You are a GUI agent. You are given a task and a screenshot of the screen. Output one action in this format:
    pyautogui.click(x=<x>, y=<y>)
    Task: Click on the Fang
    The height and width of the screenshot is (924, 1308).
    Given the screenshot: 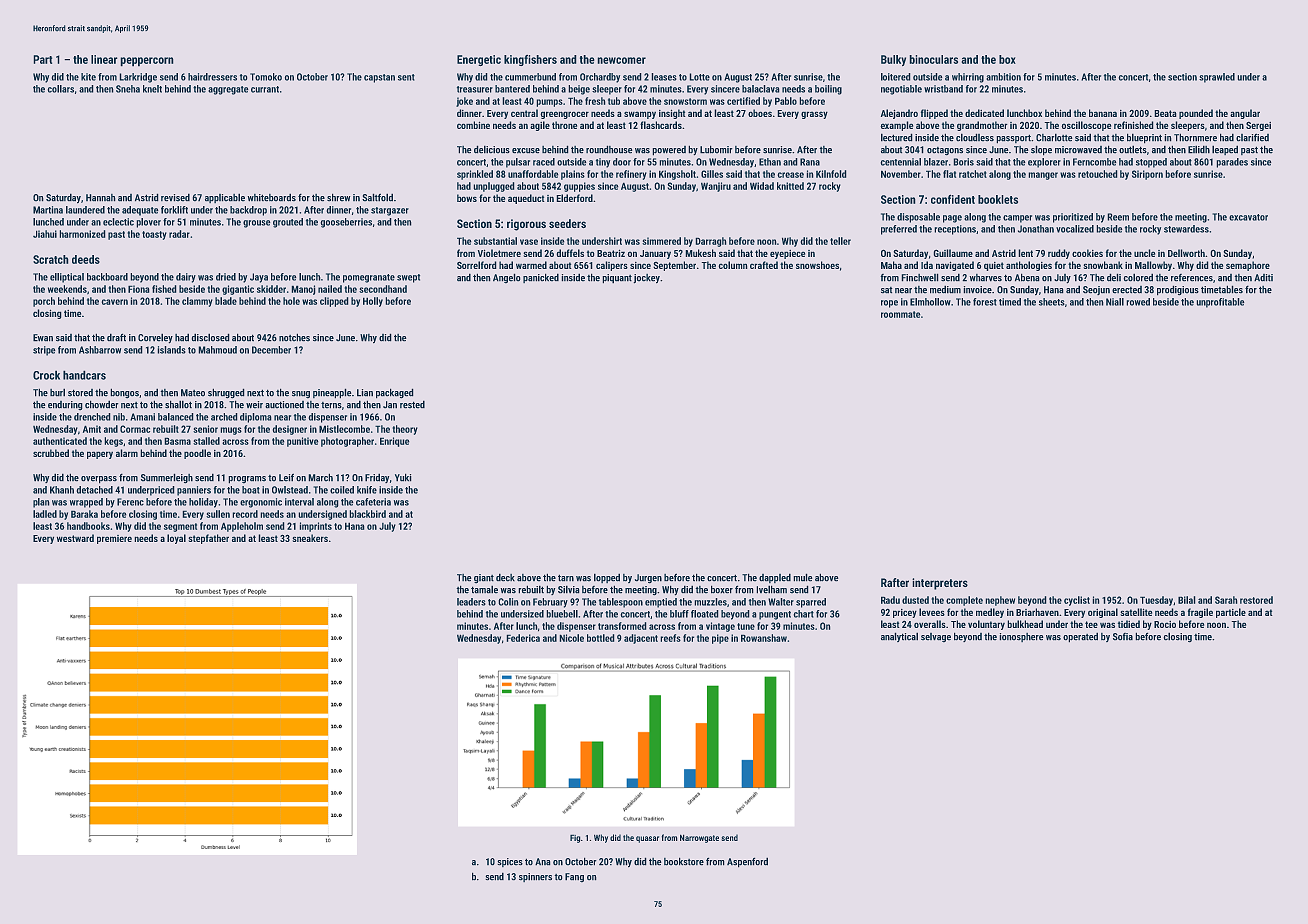 What is the action you would take?
    pyautogui.click(x=574, y=877)
